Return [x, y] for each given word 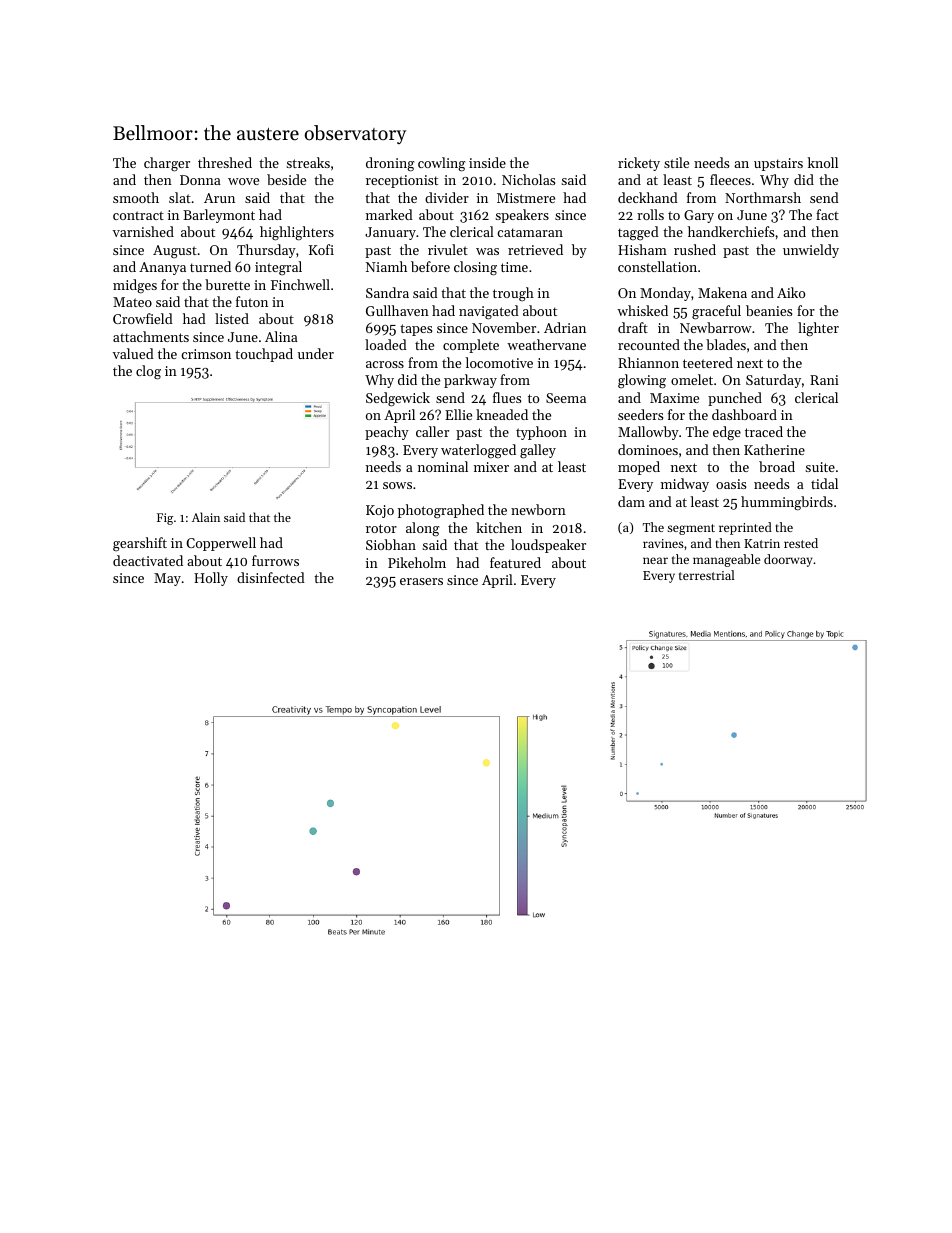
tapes [416, 330]
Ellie [458, 414]
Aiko [791, 292]
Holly [211, 579]
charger [167, 164]
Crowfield [143, 318]
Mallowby [648, 433]
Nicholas [528, 179]
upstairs [778, 164]
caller [432, 431]
